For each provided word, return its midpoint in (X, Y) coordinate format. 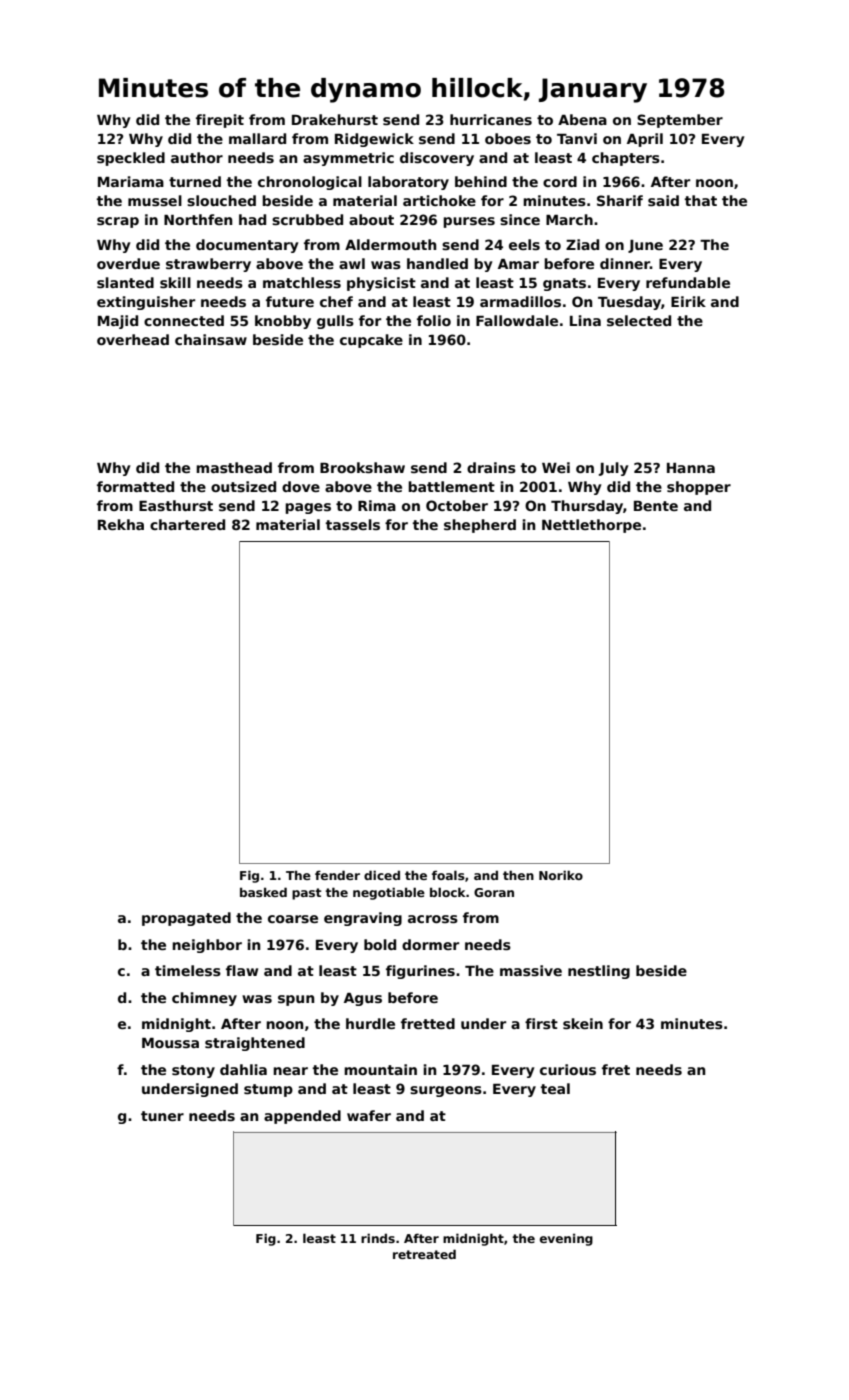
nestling (599, 972)
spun (296, 1000)
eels (524, 244)
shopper (699, 488)
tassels (353, 524)
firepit (220, 121)
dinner (625, 263)
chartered (187, 524)
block (448, 892)
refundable (688, 282)
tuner (162, 1116)
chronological (310, 183)
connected (184, 320)
